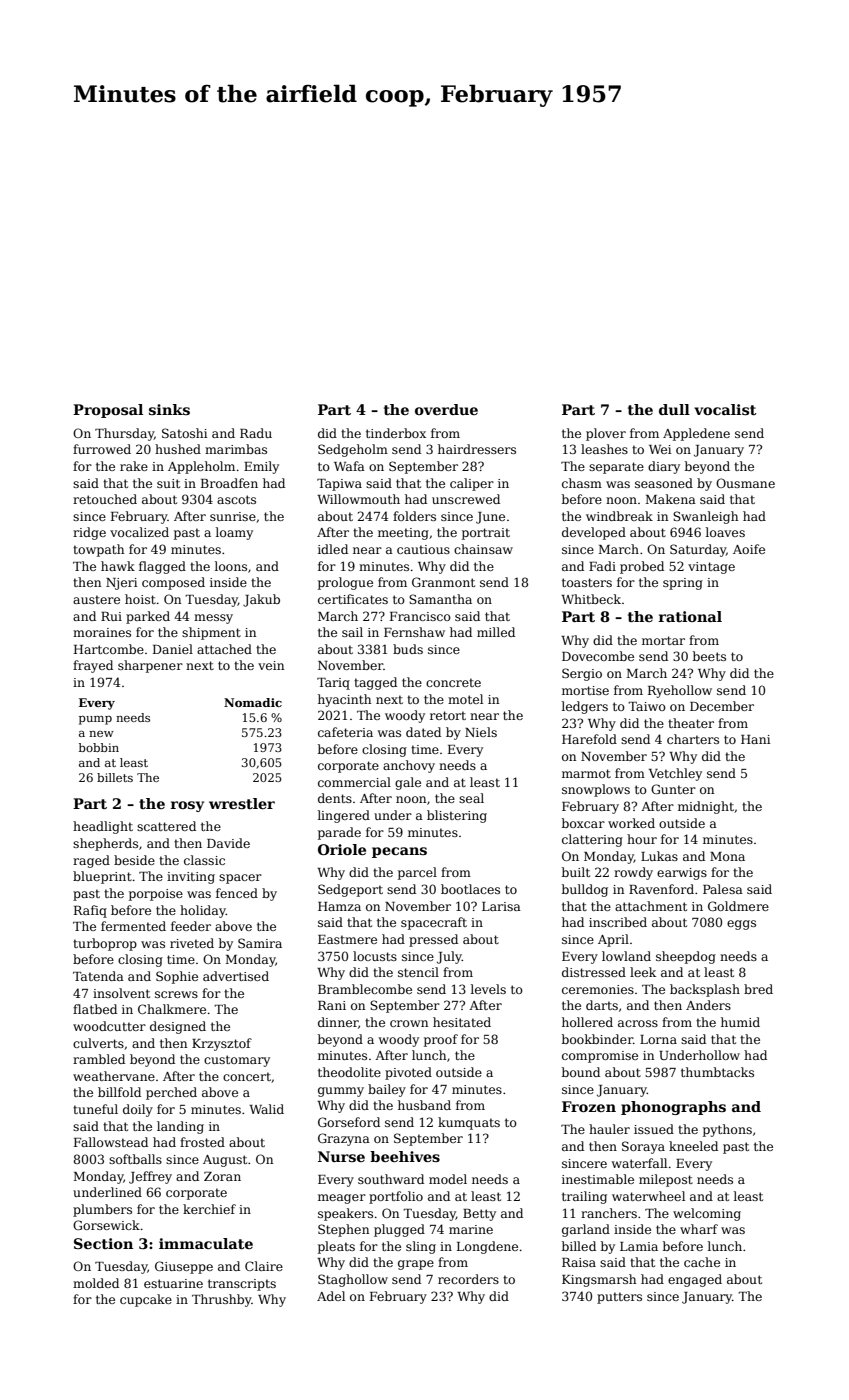 The height and width of the page is (1400, 849). What do you see at coordinates (468, 1279) in the page?
I see `recorders` at bounding box center [468, 1279].
